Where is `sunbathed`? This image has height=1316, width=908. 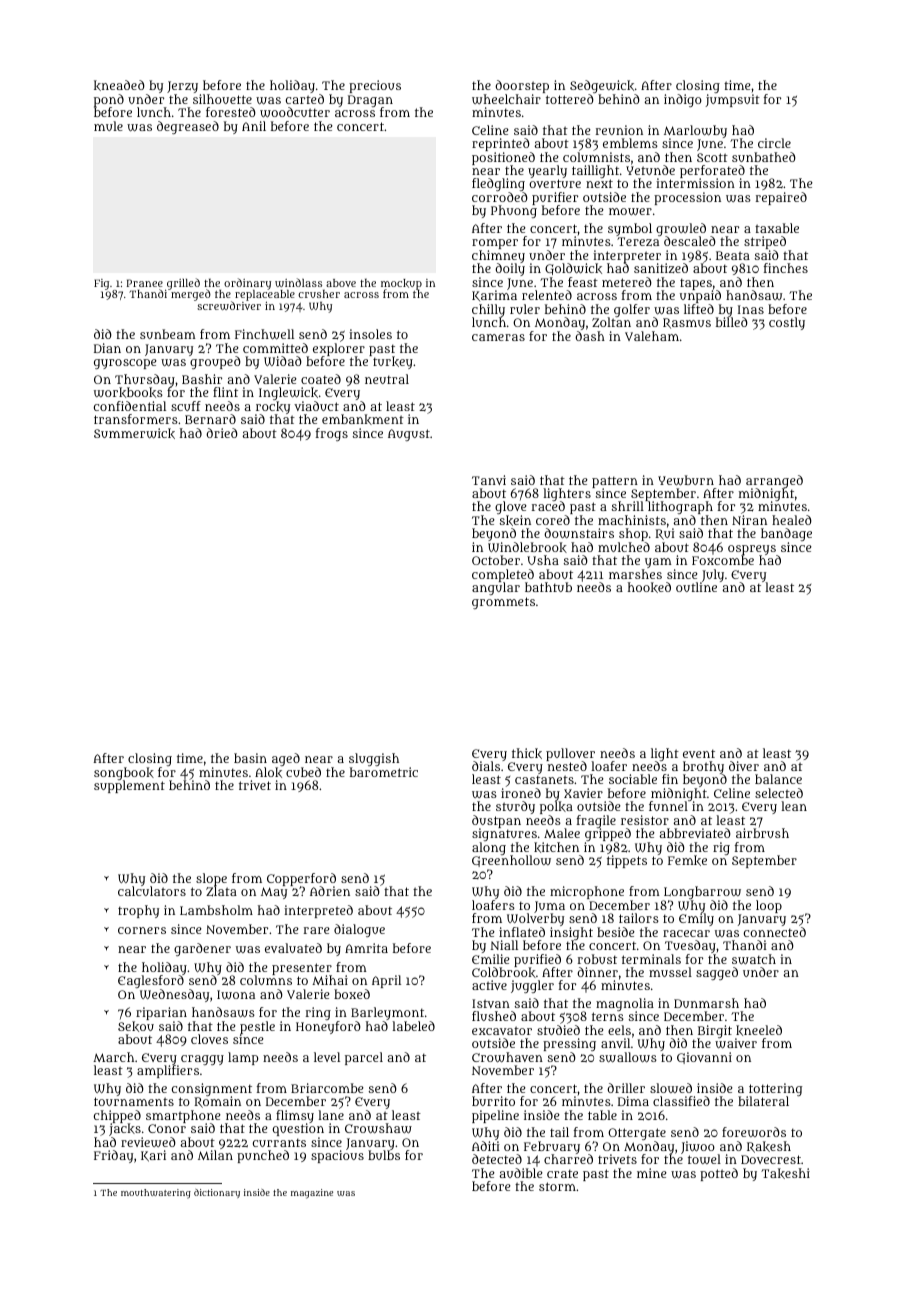
sunbathed is located at coordinates (764, 157).
